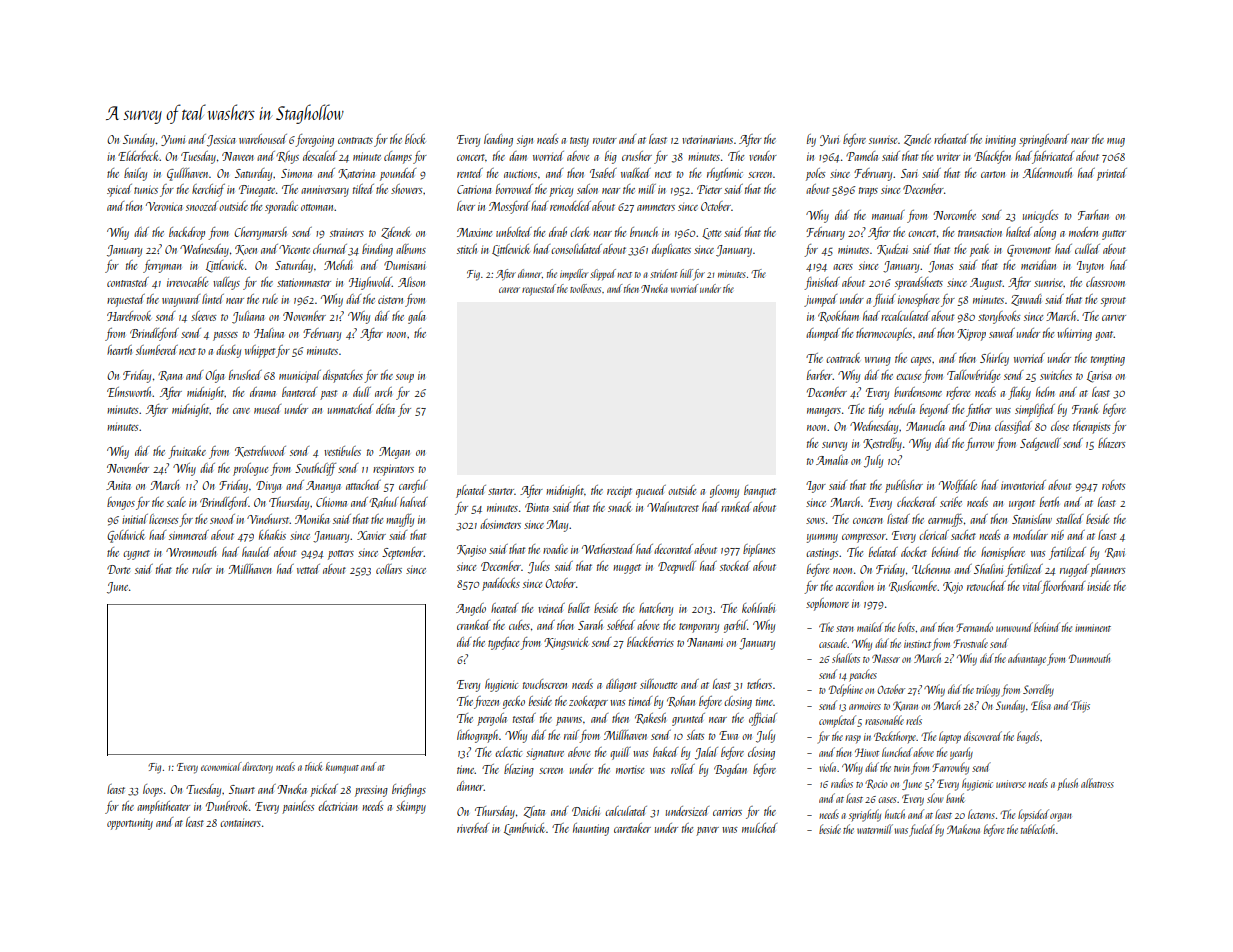 The width and height of the screenshot is (1233, 952). Describe the element at coordinates (539, 567) in the screenshot. I see `Jules` at that location.
